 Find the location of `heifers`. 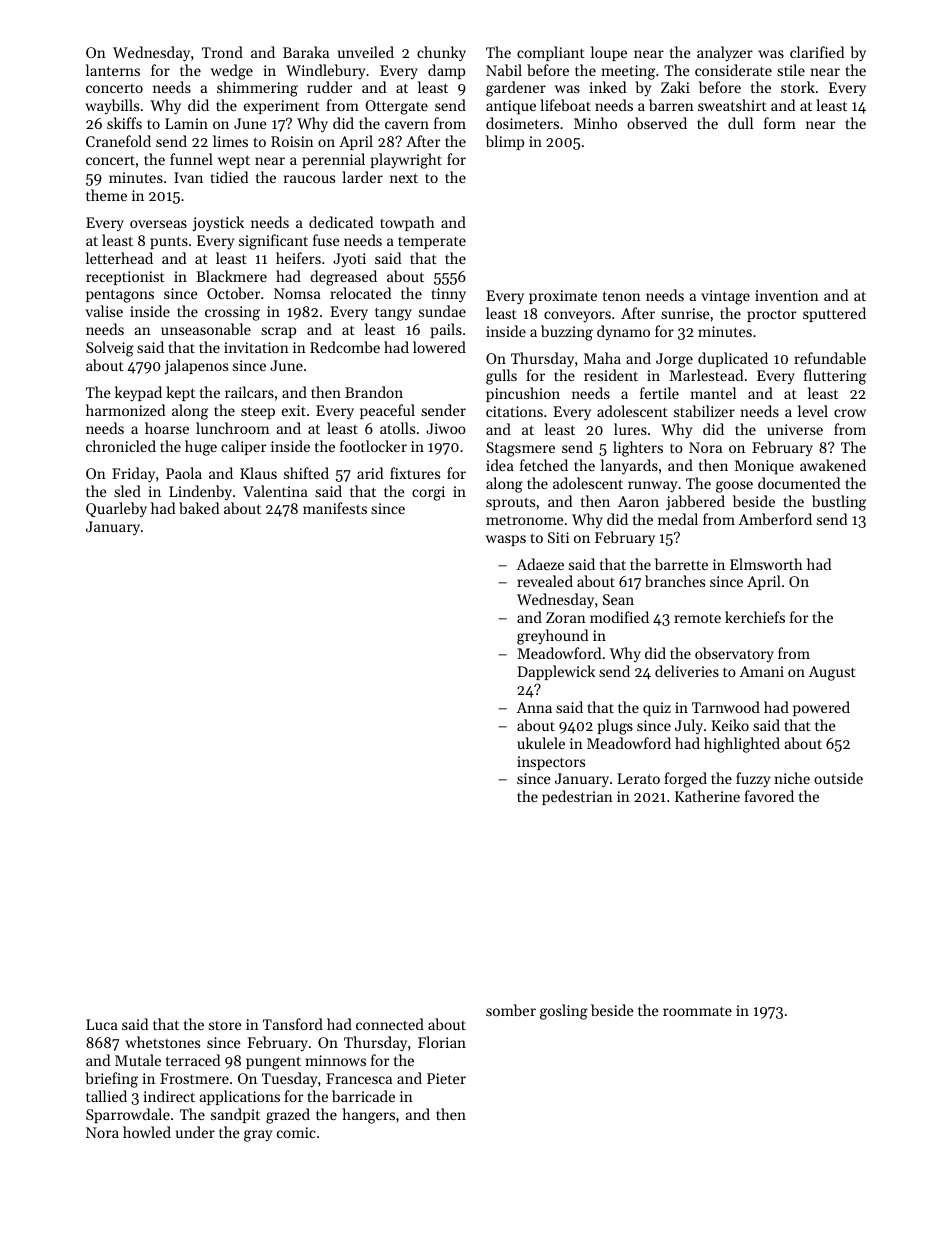

heifers is located at coordinates (298, 258).
